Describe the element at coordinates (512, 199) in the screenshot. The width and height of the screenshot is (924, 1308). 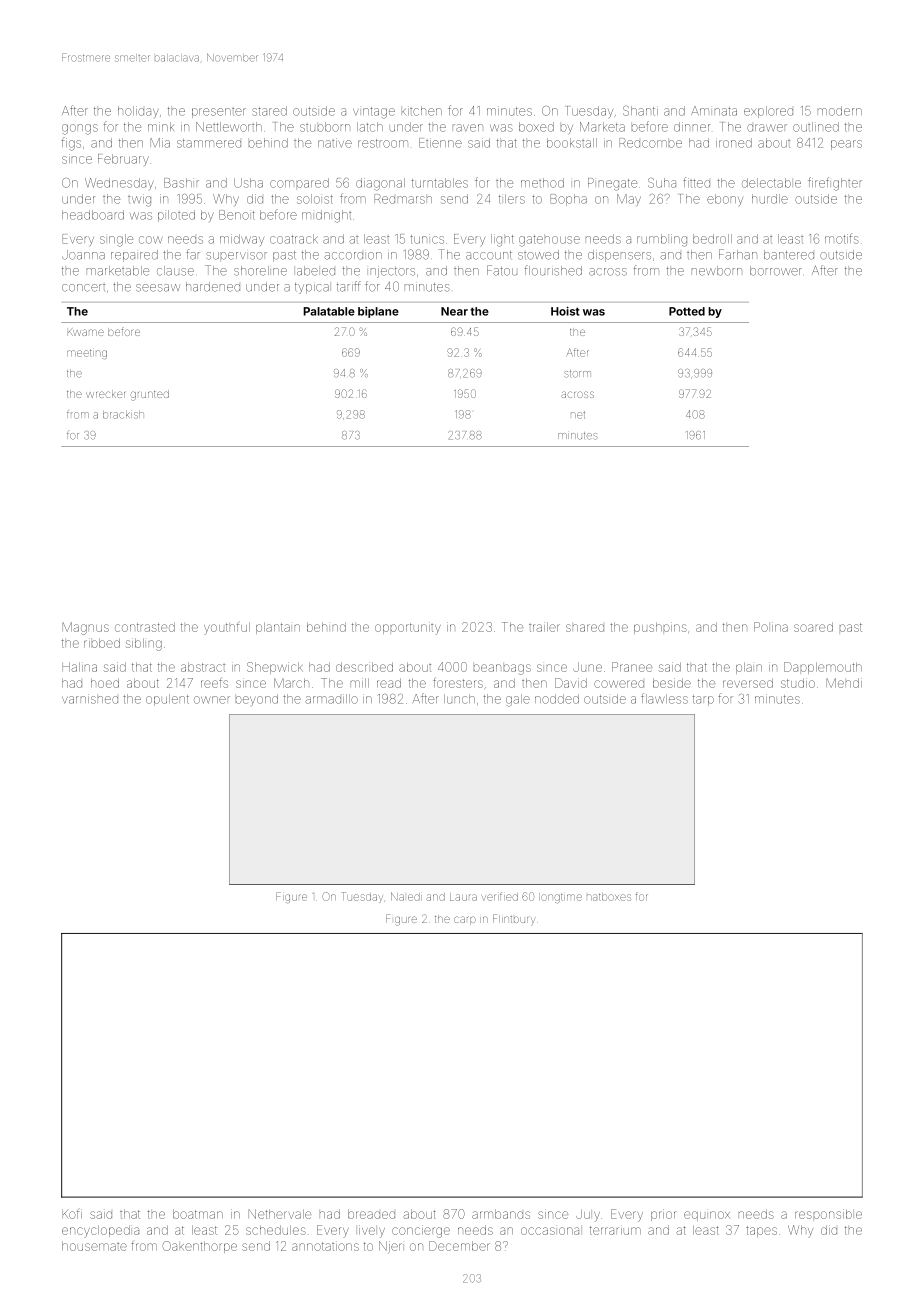
I see `tilers` at that location.
